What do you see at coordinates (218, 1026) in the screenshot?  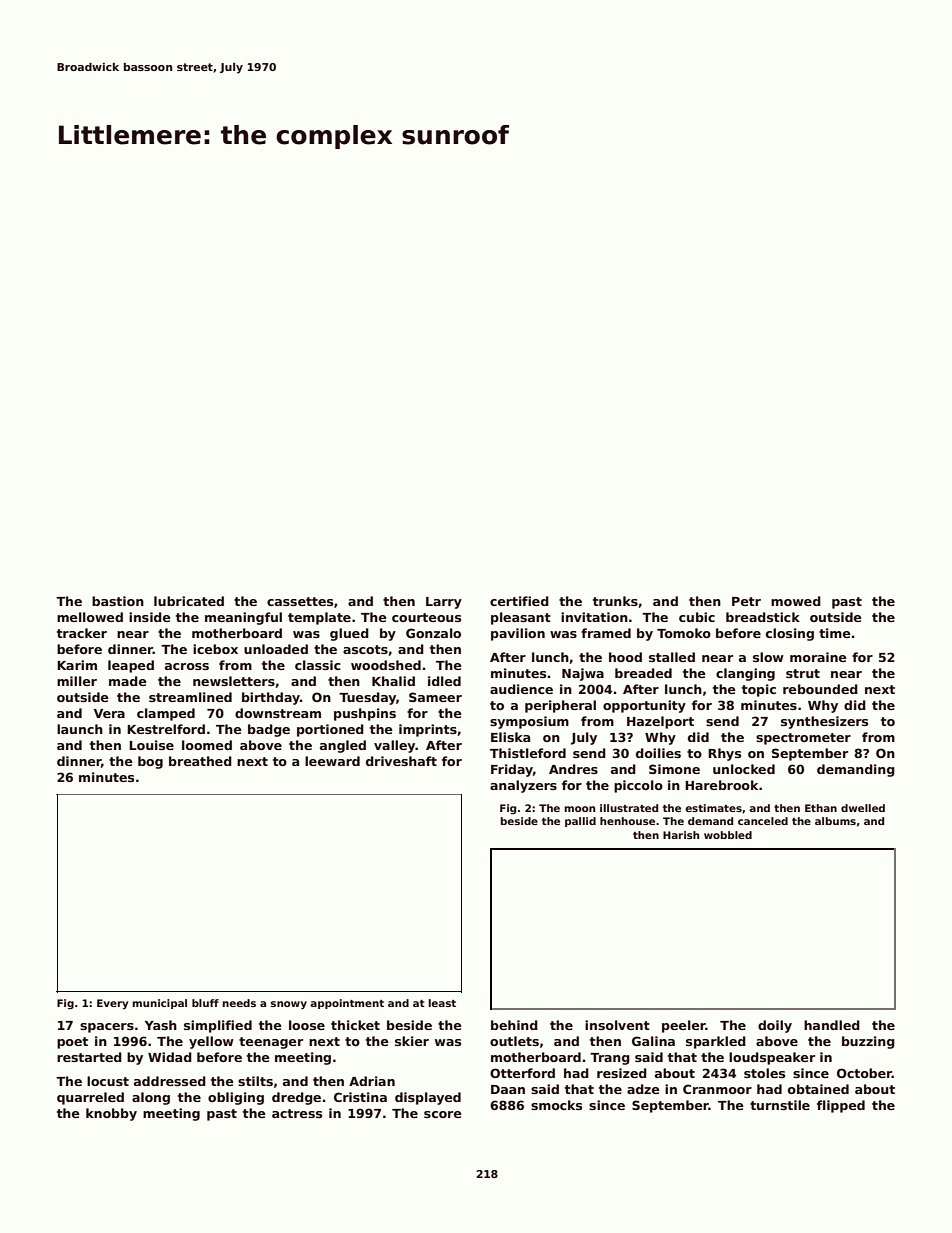 I see `simplified` at bounding box center [218, 1026].
